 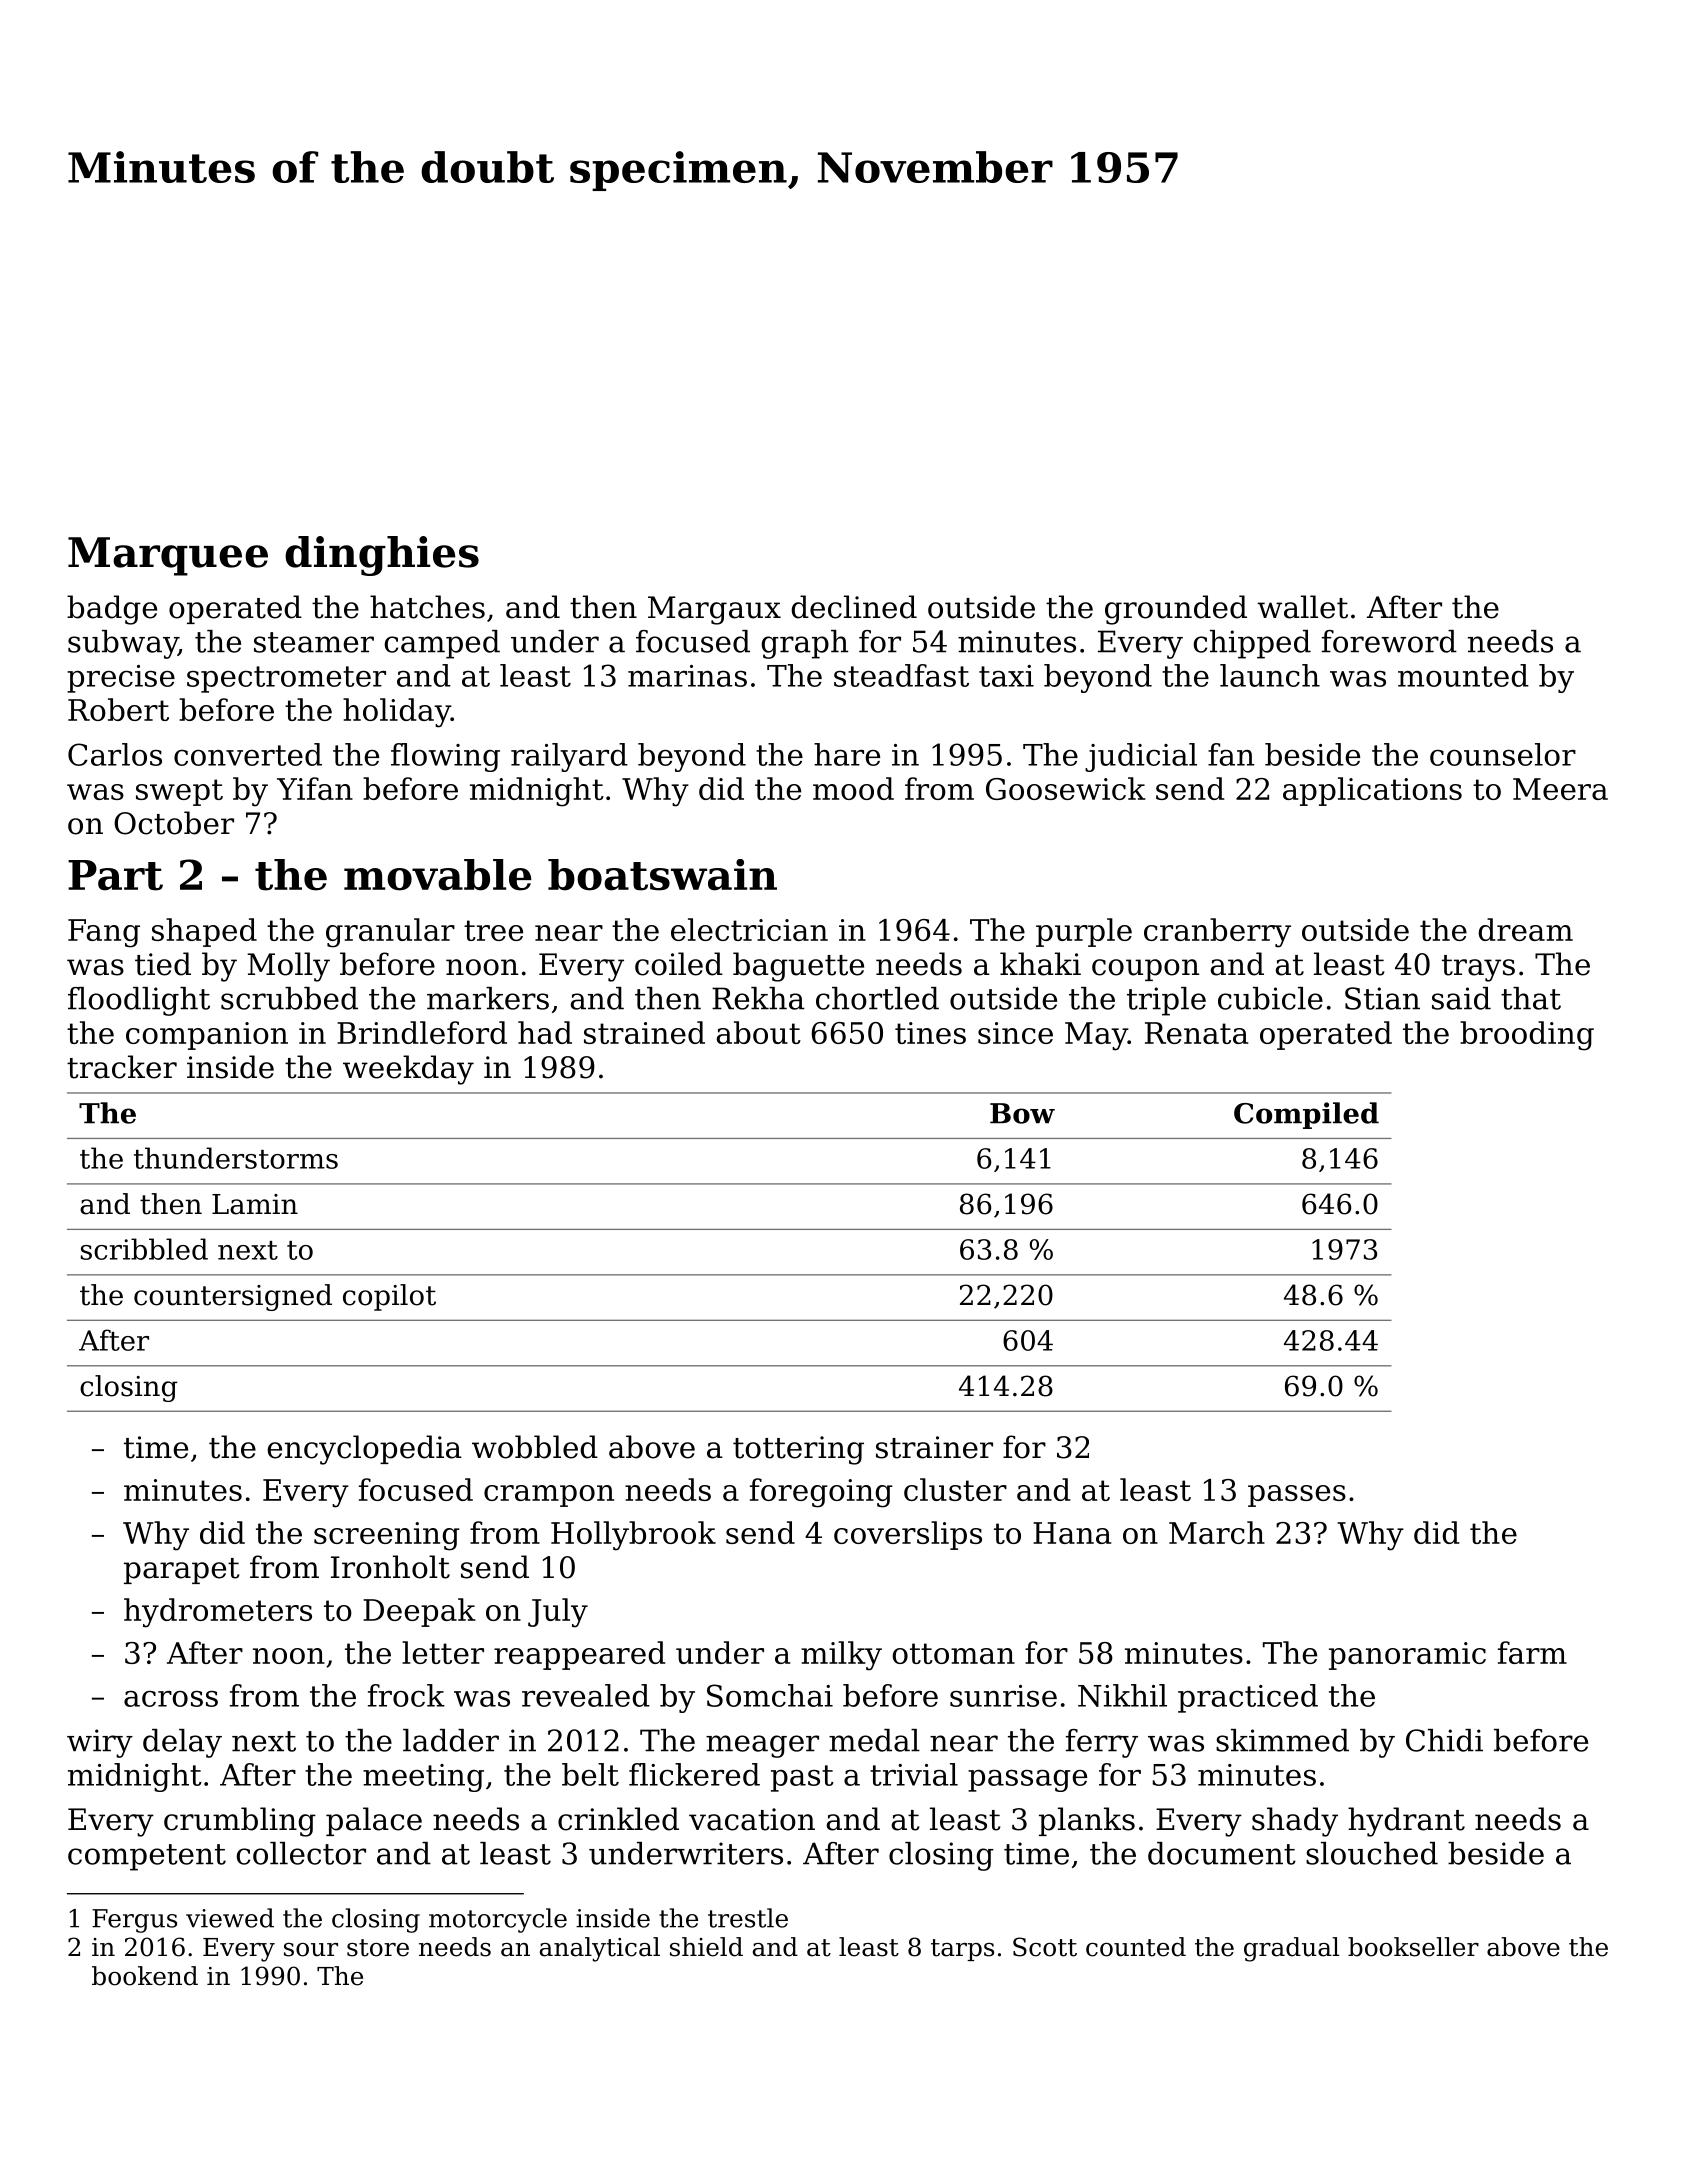 I want to click on coverslips, so click(x=908, y=1535).
